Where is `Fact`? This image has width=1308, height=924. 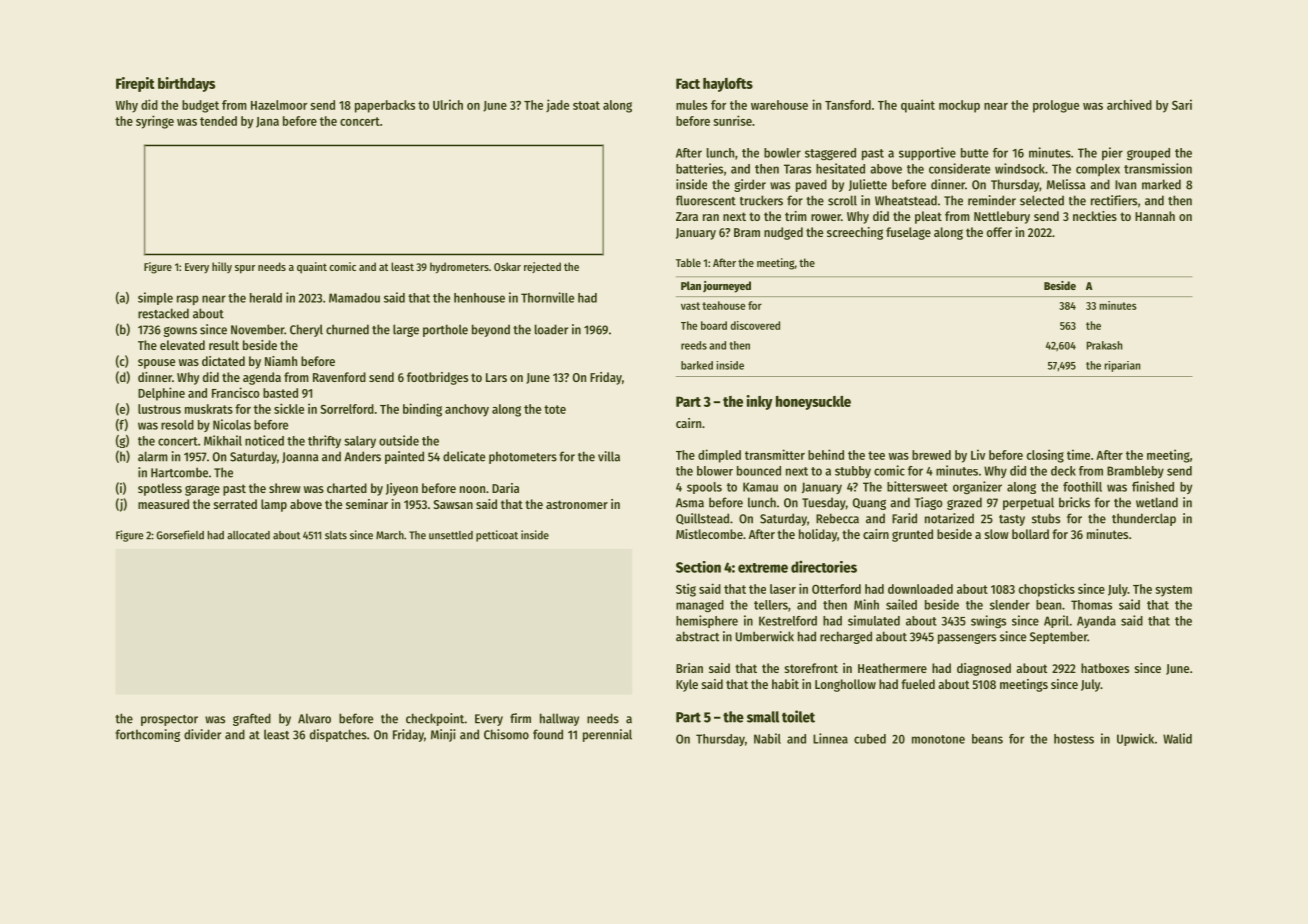 Fact is located at coordinates (688, 83).
